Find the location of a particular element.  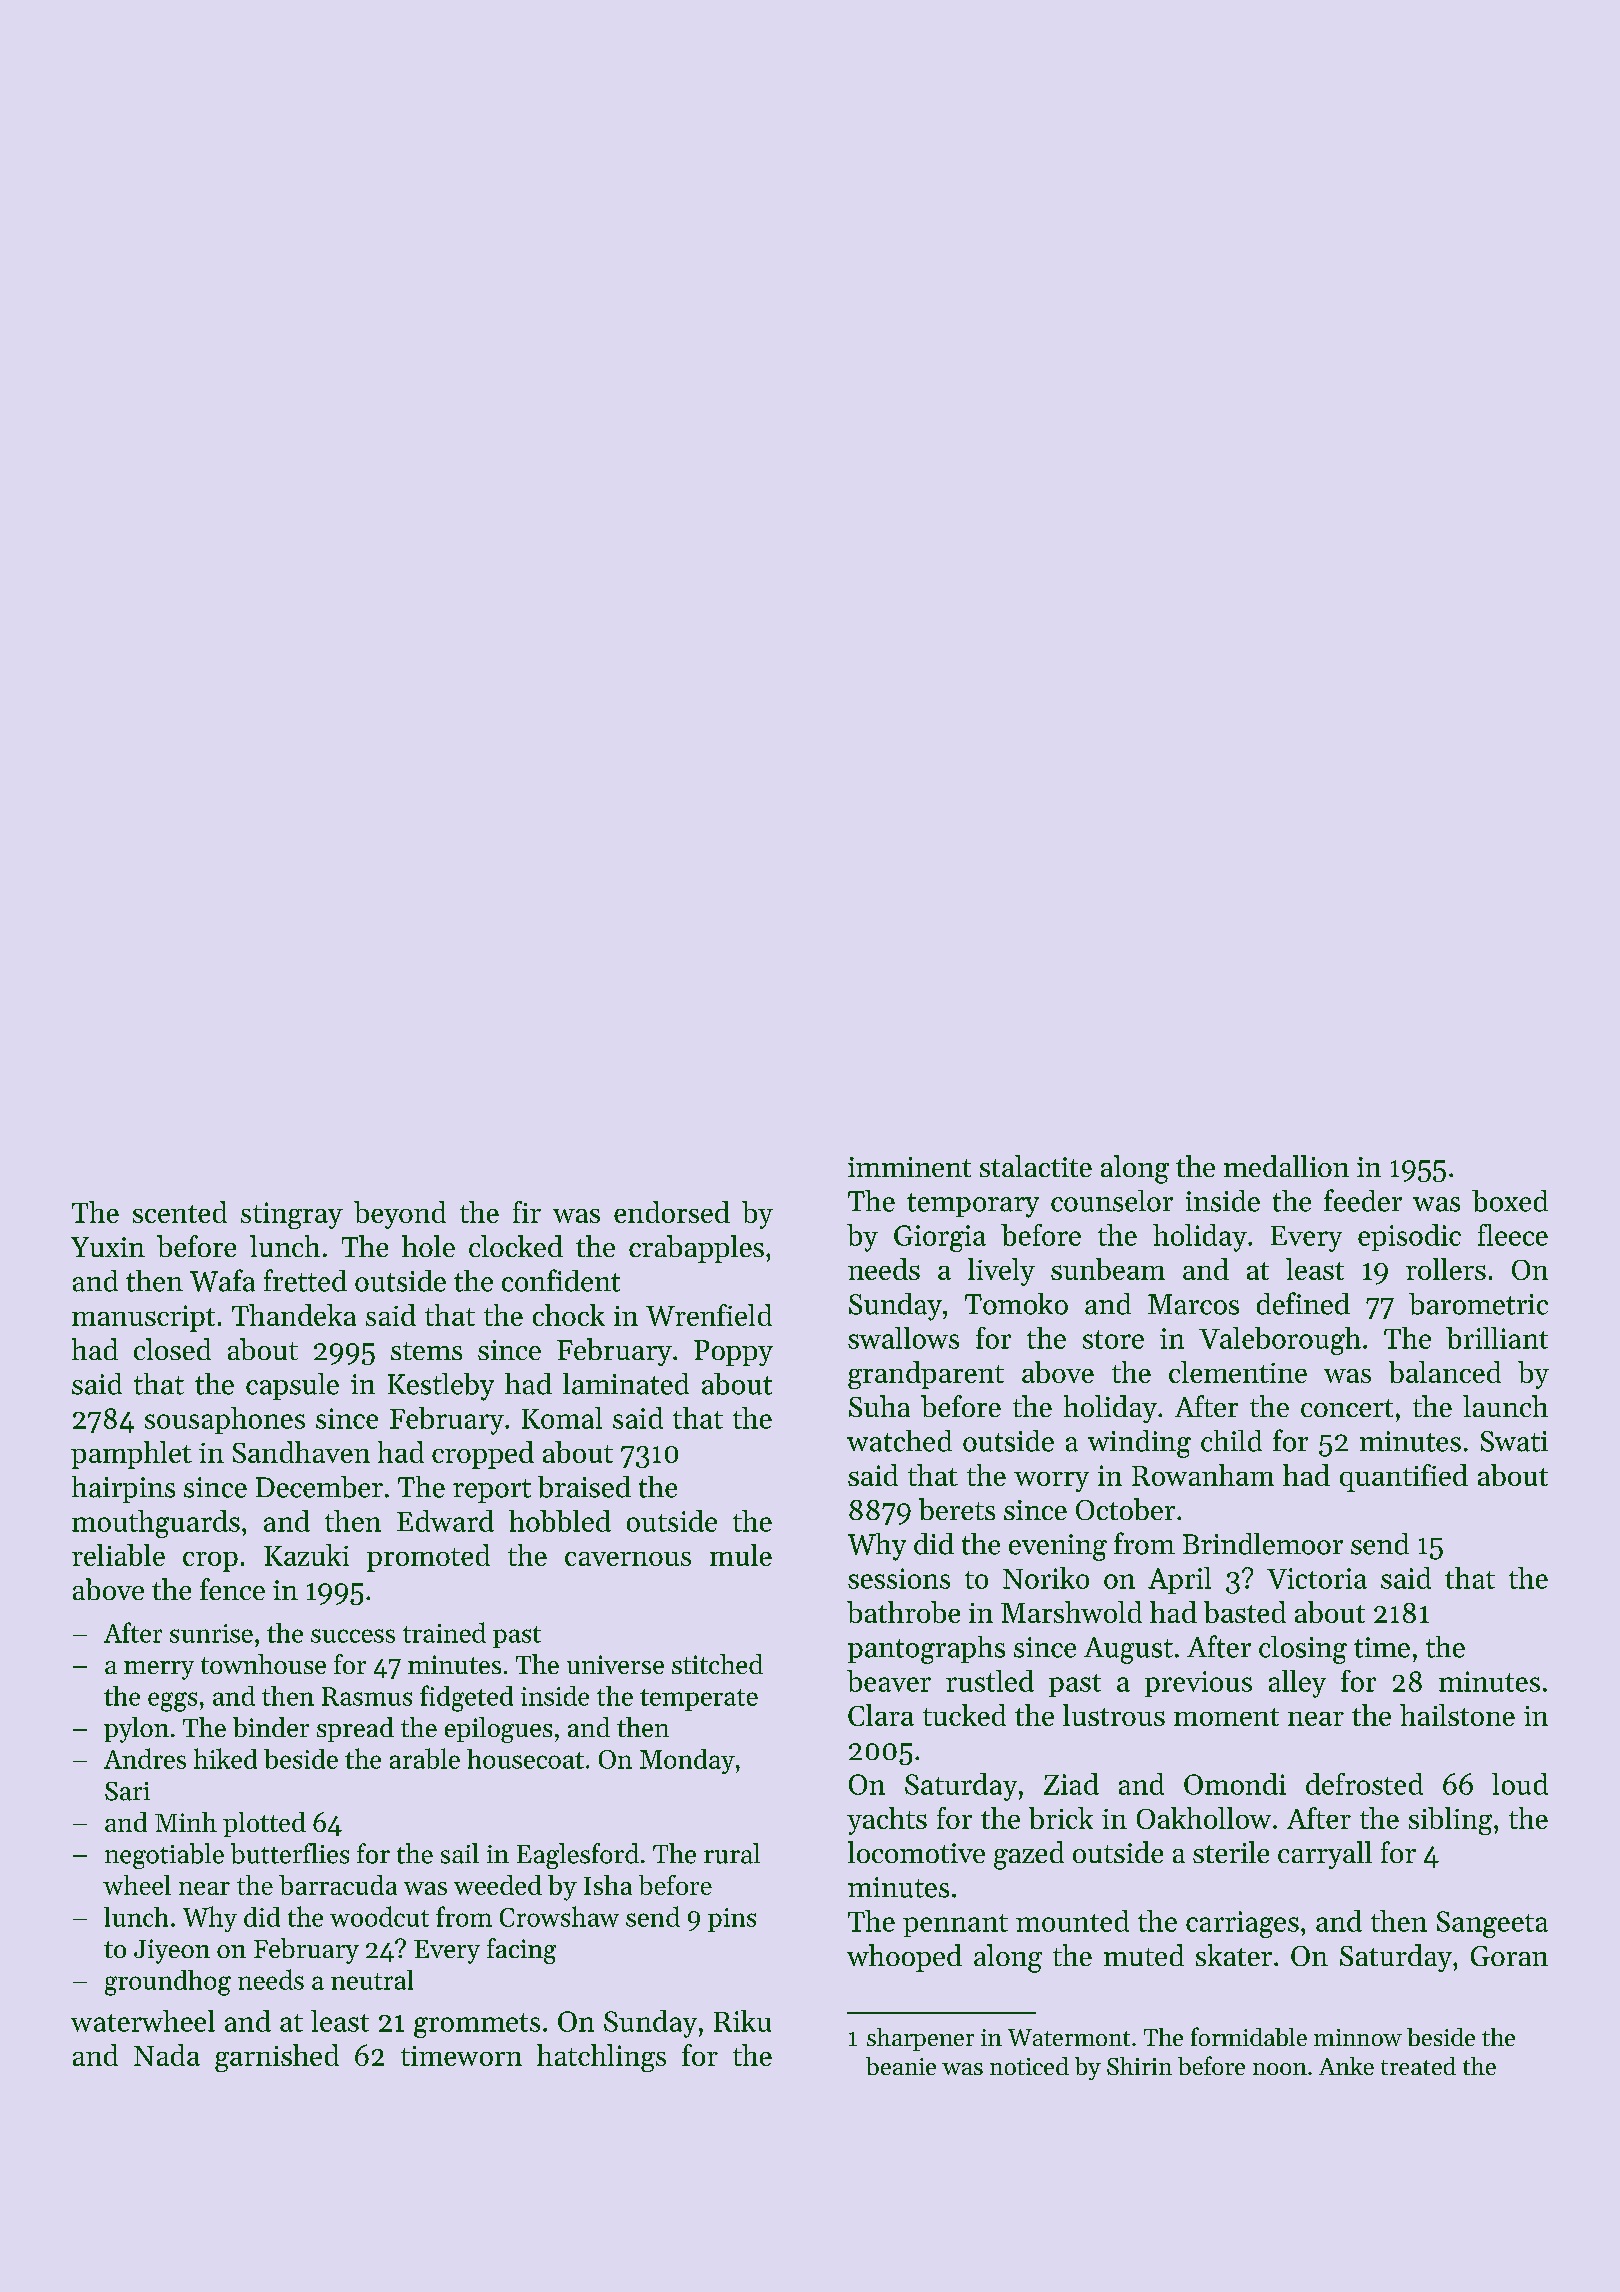

Sangeeta is located at coordinates (1492, 1924).
